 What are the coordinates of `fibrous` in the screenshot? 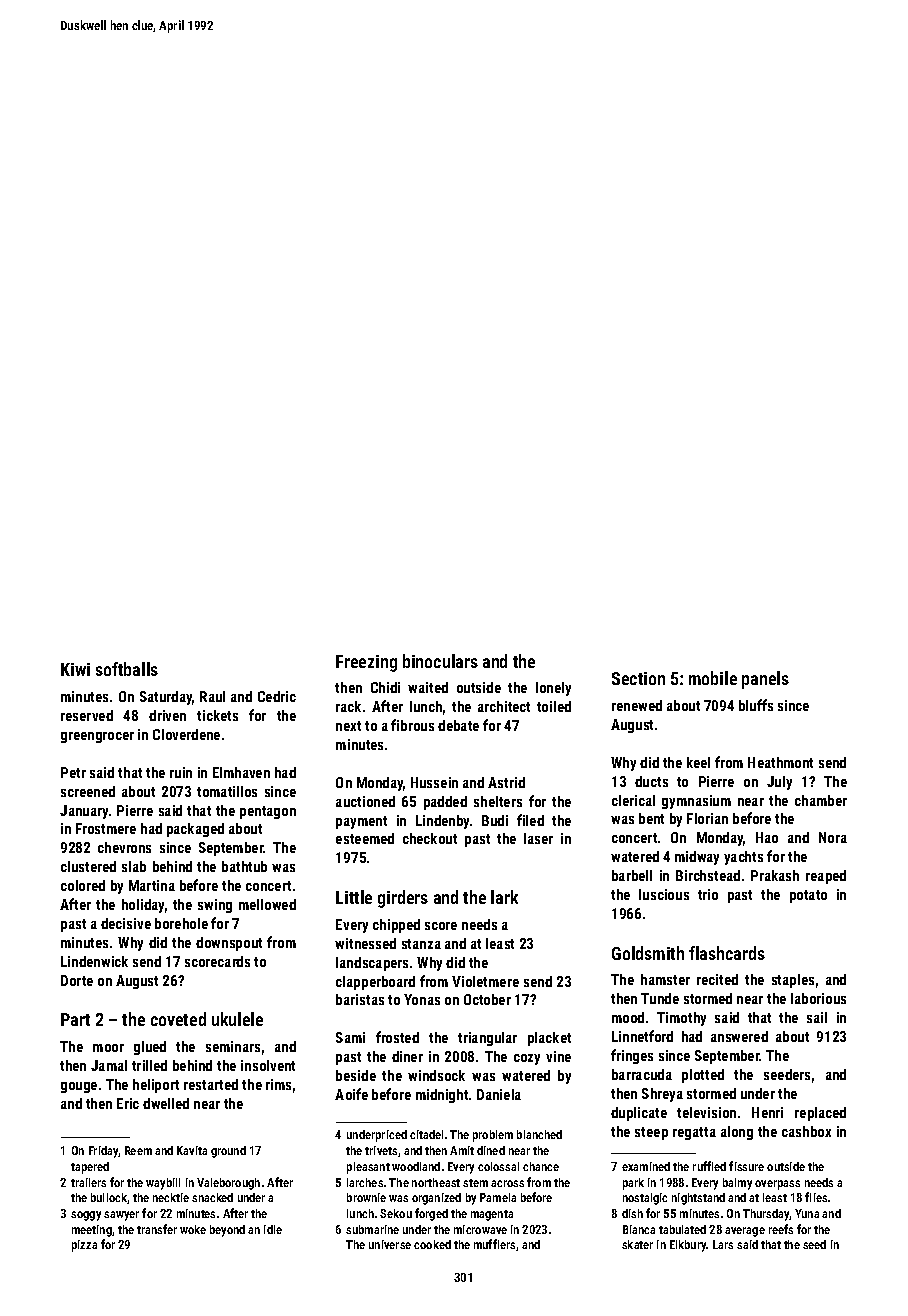 It's located at (412, 725).
